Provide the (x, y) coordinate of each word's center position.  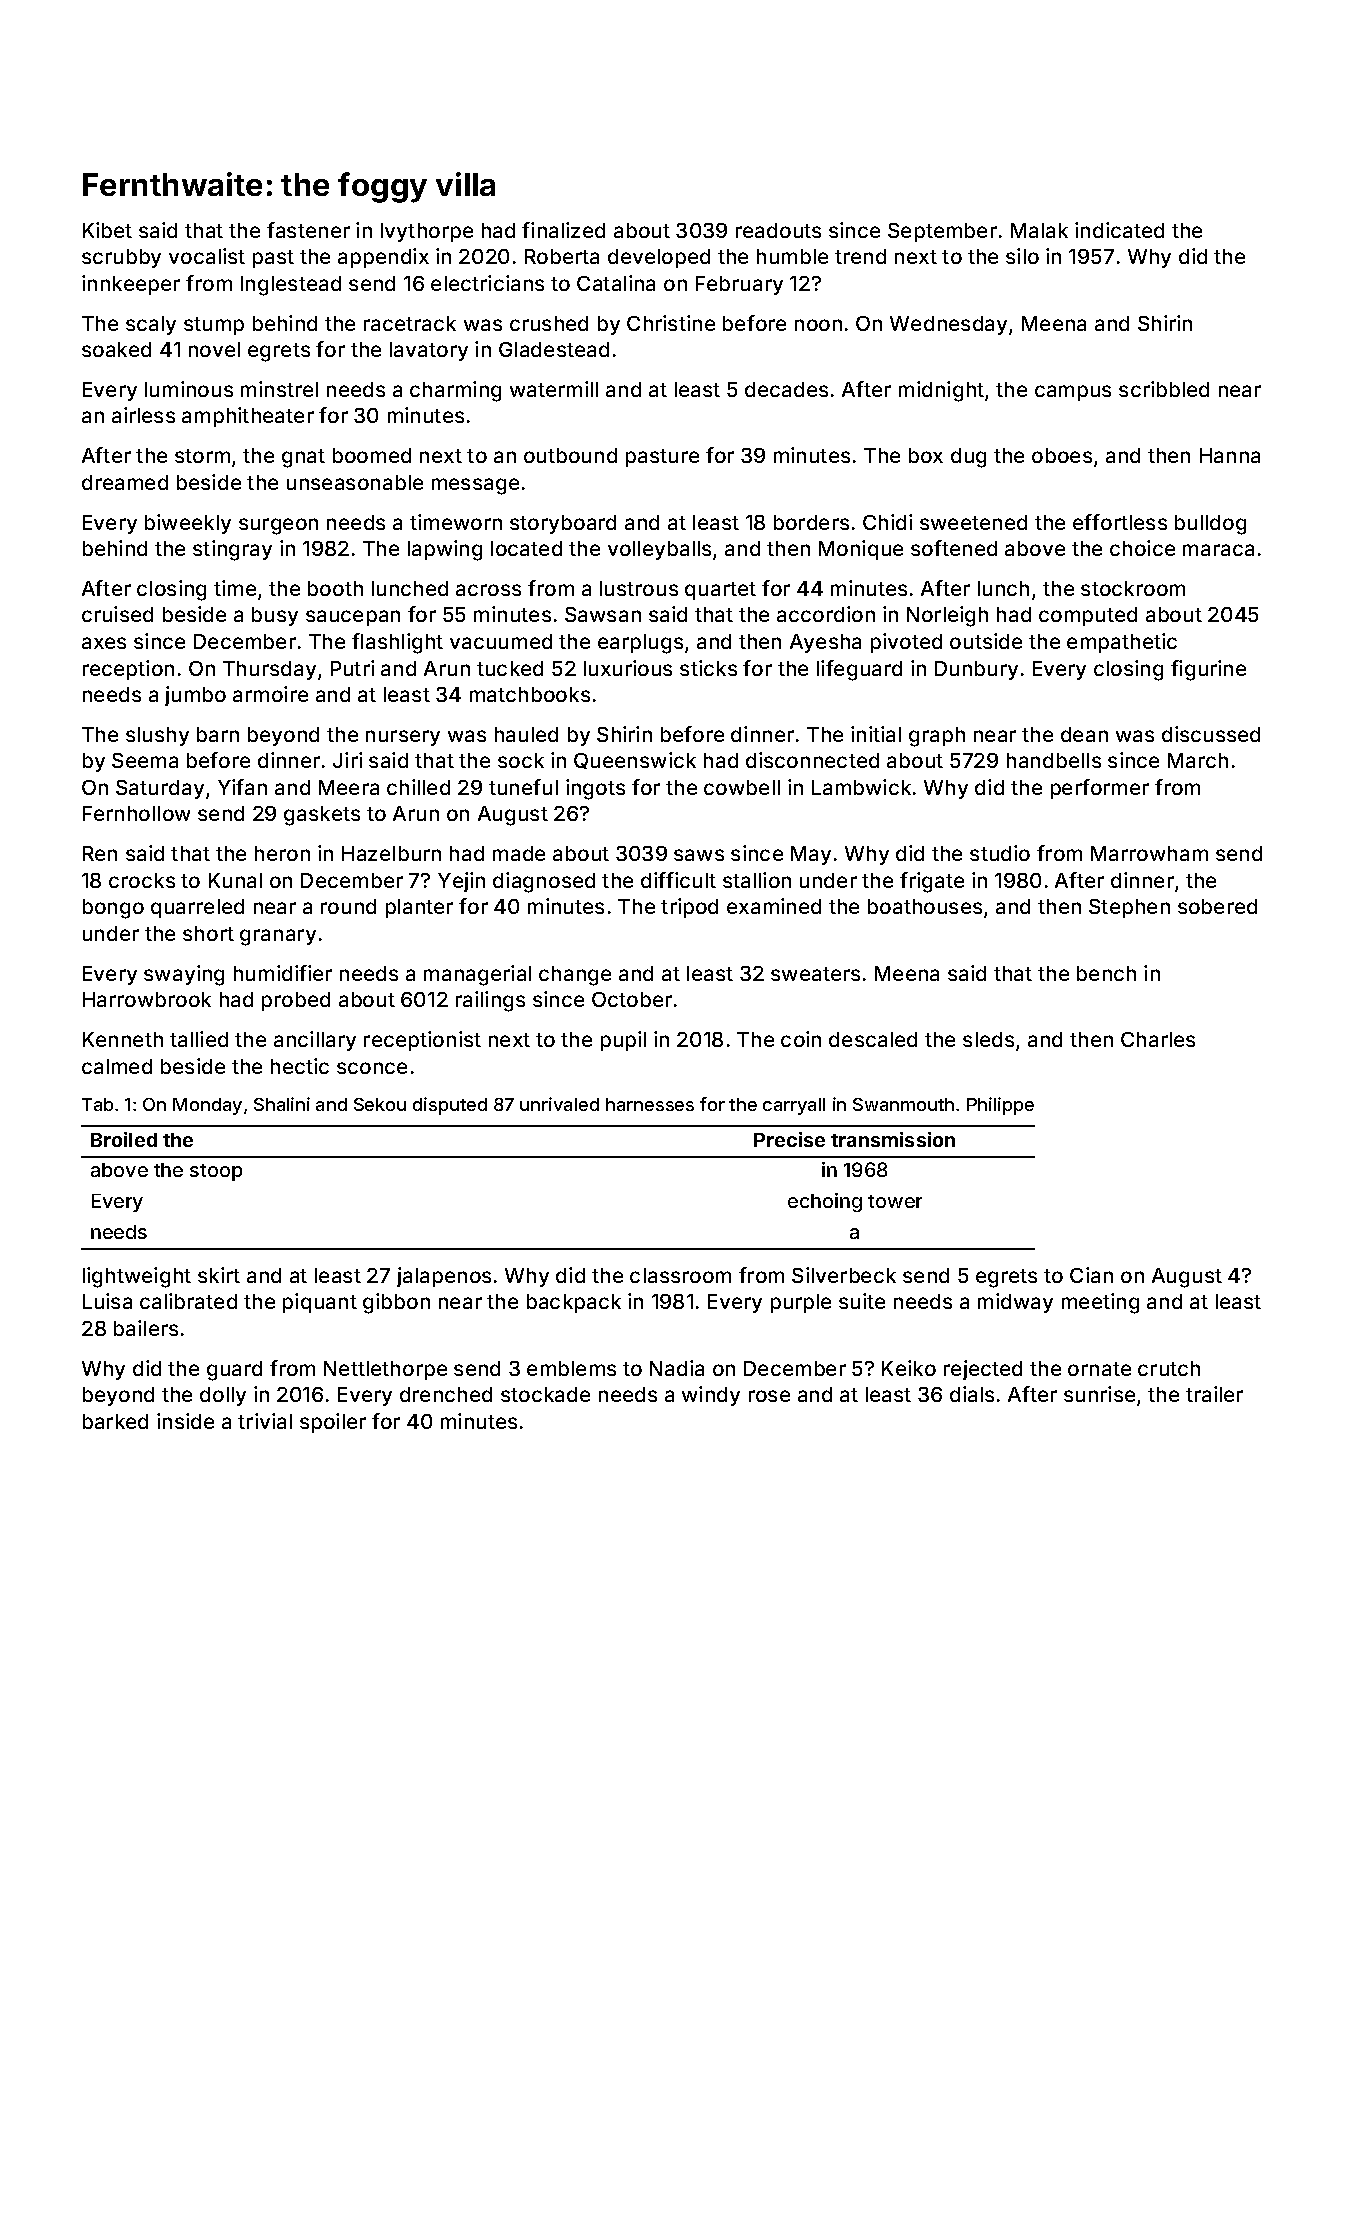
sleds (988, 1039)
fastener (308, 230)
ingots (595, 789)
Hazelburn (391, 853)
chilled (418, 787)
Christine (671, 323)
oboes (1062, 455)
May (811, 855)
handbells (1054, 760)
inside (185, 1421)
